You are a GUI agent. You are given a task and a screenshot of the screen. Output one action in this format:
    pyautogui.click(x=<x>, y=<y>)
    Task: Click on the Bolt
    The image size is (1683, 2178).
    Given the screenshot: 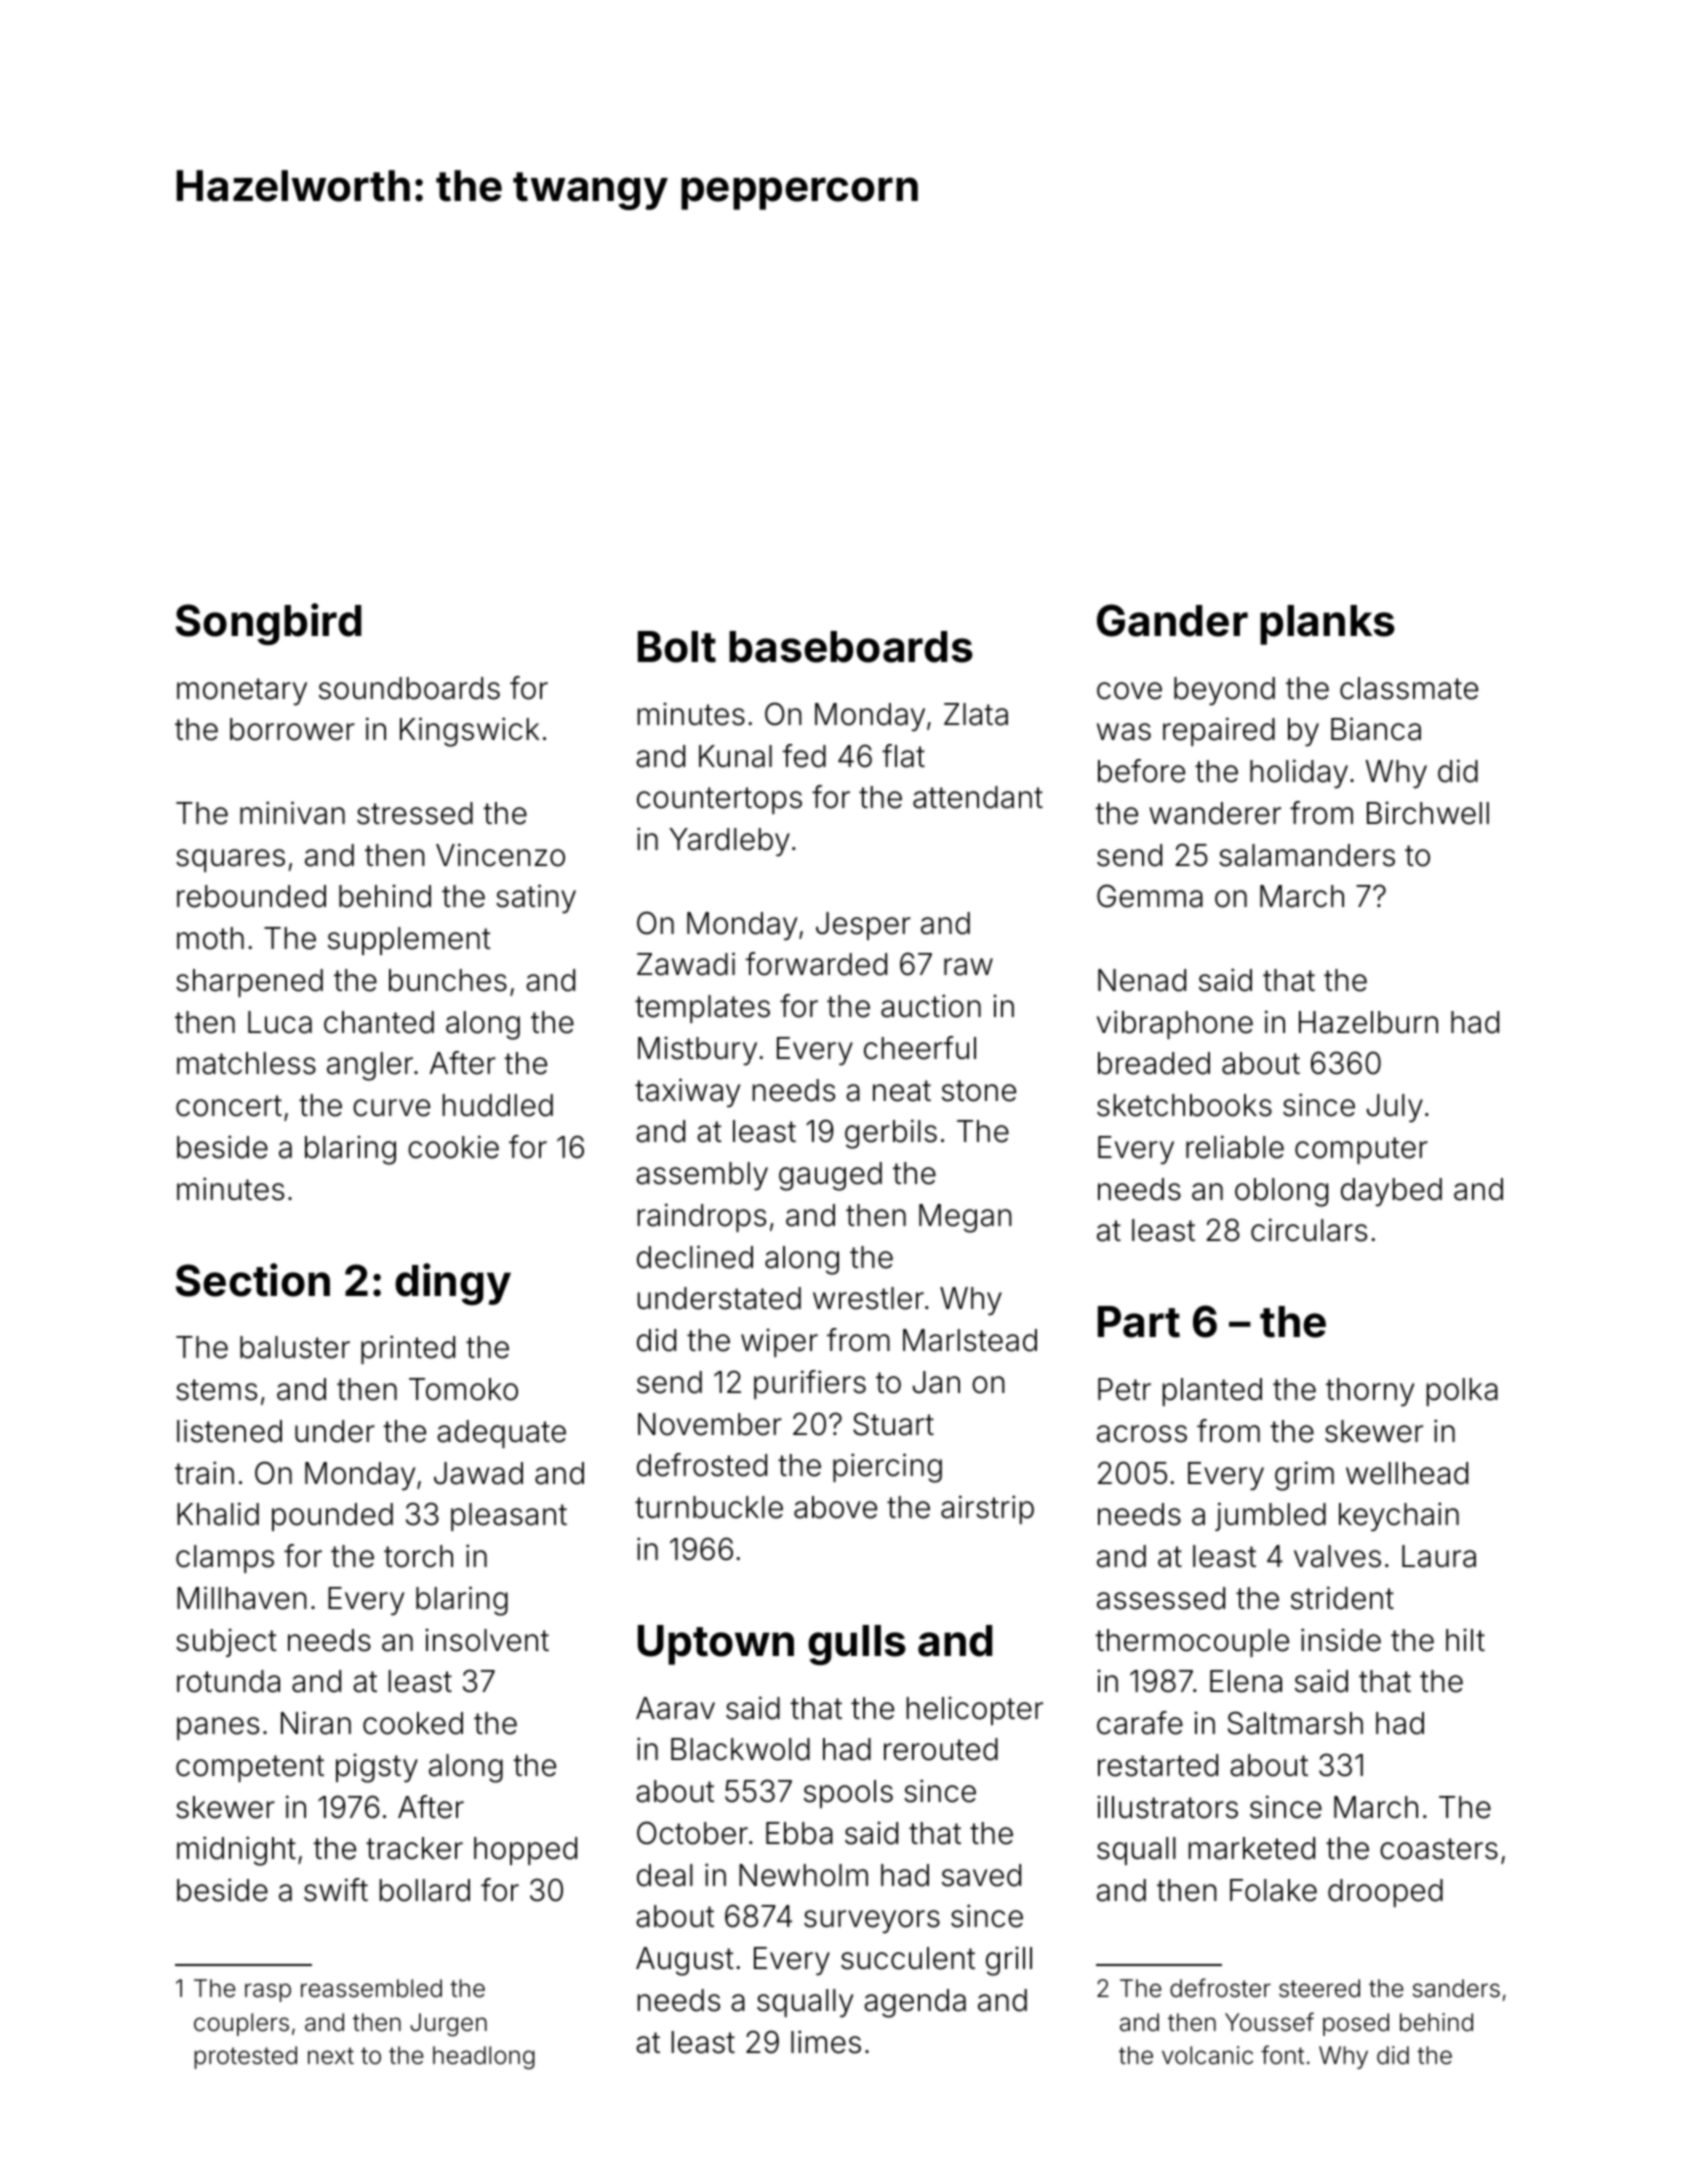 What is the action you would take?
    pyautogui.click(x=677, y=647)
